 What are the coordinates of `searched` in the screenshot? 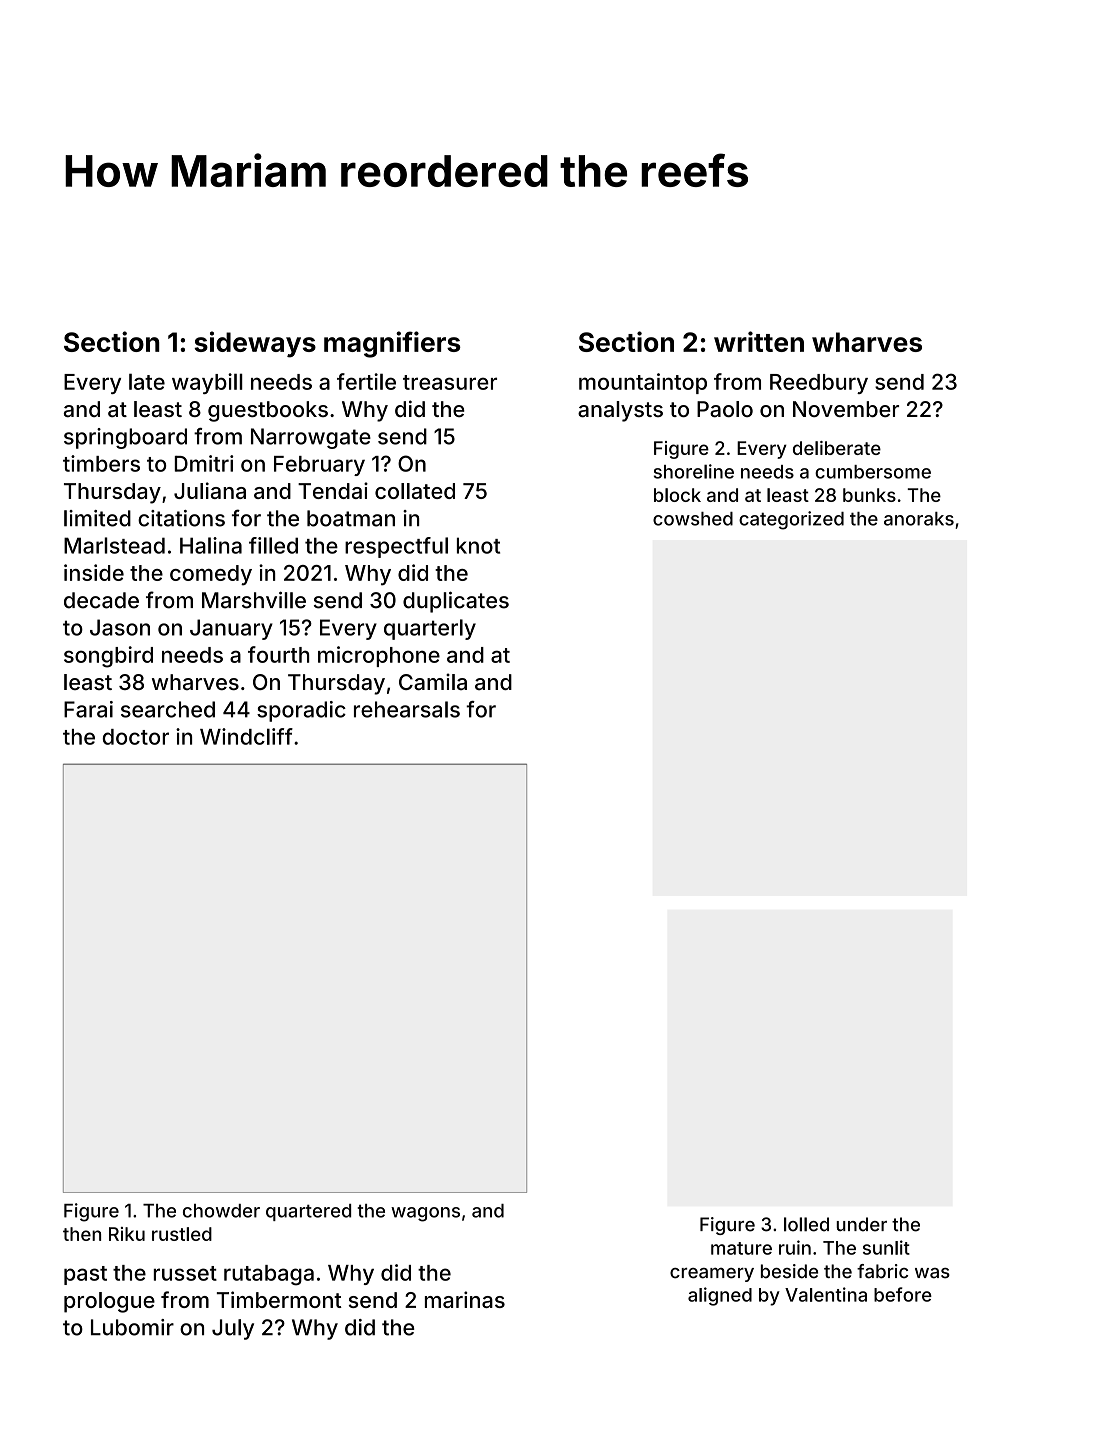 It's located at (168, 709).
